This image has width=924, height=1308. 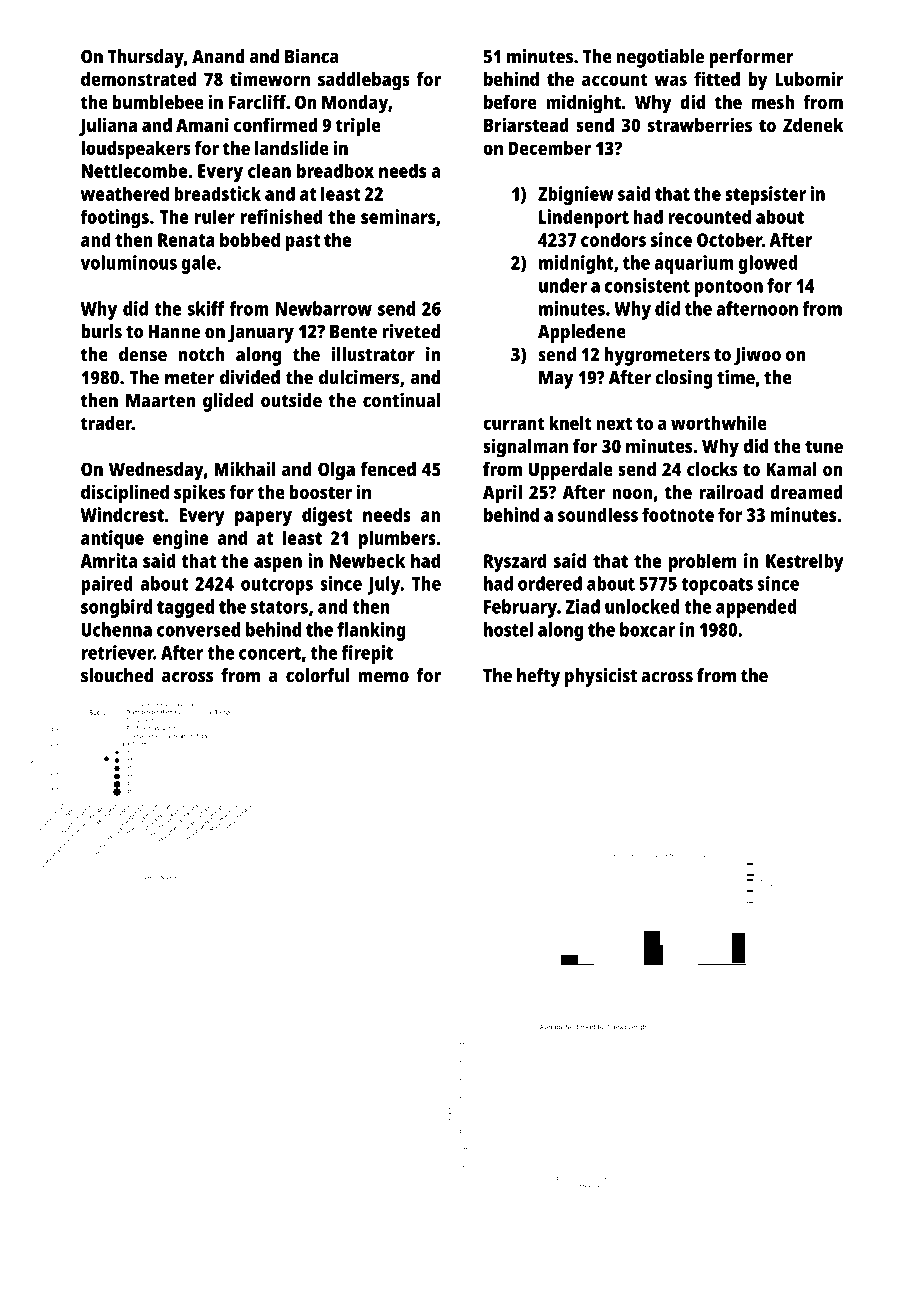 I want to click on Bianca, so click(x=311, y=56).
